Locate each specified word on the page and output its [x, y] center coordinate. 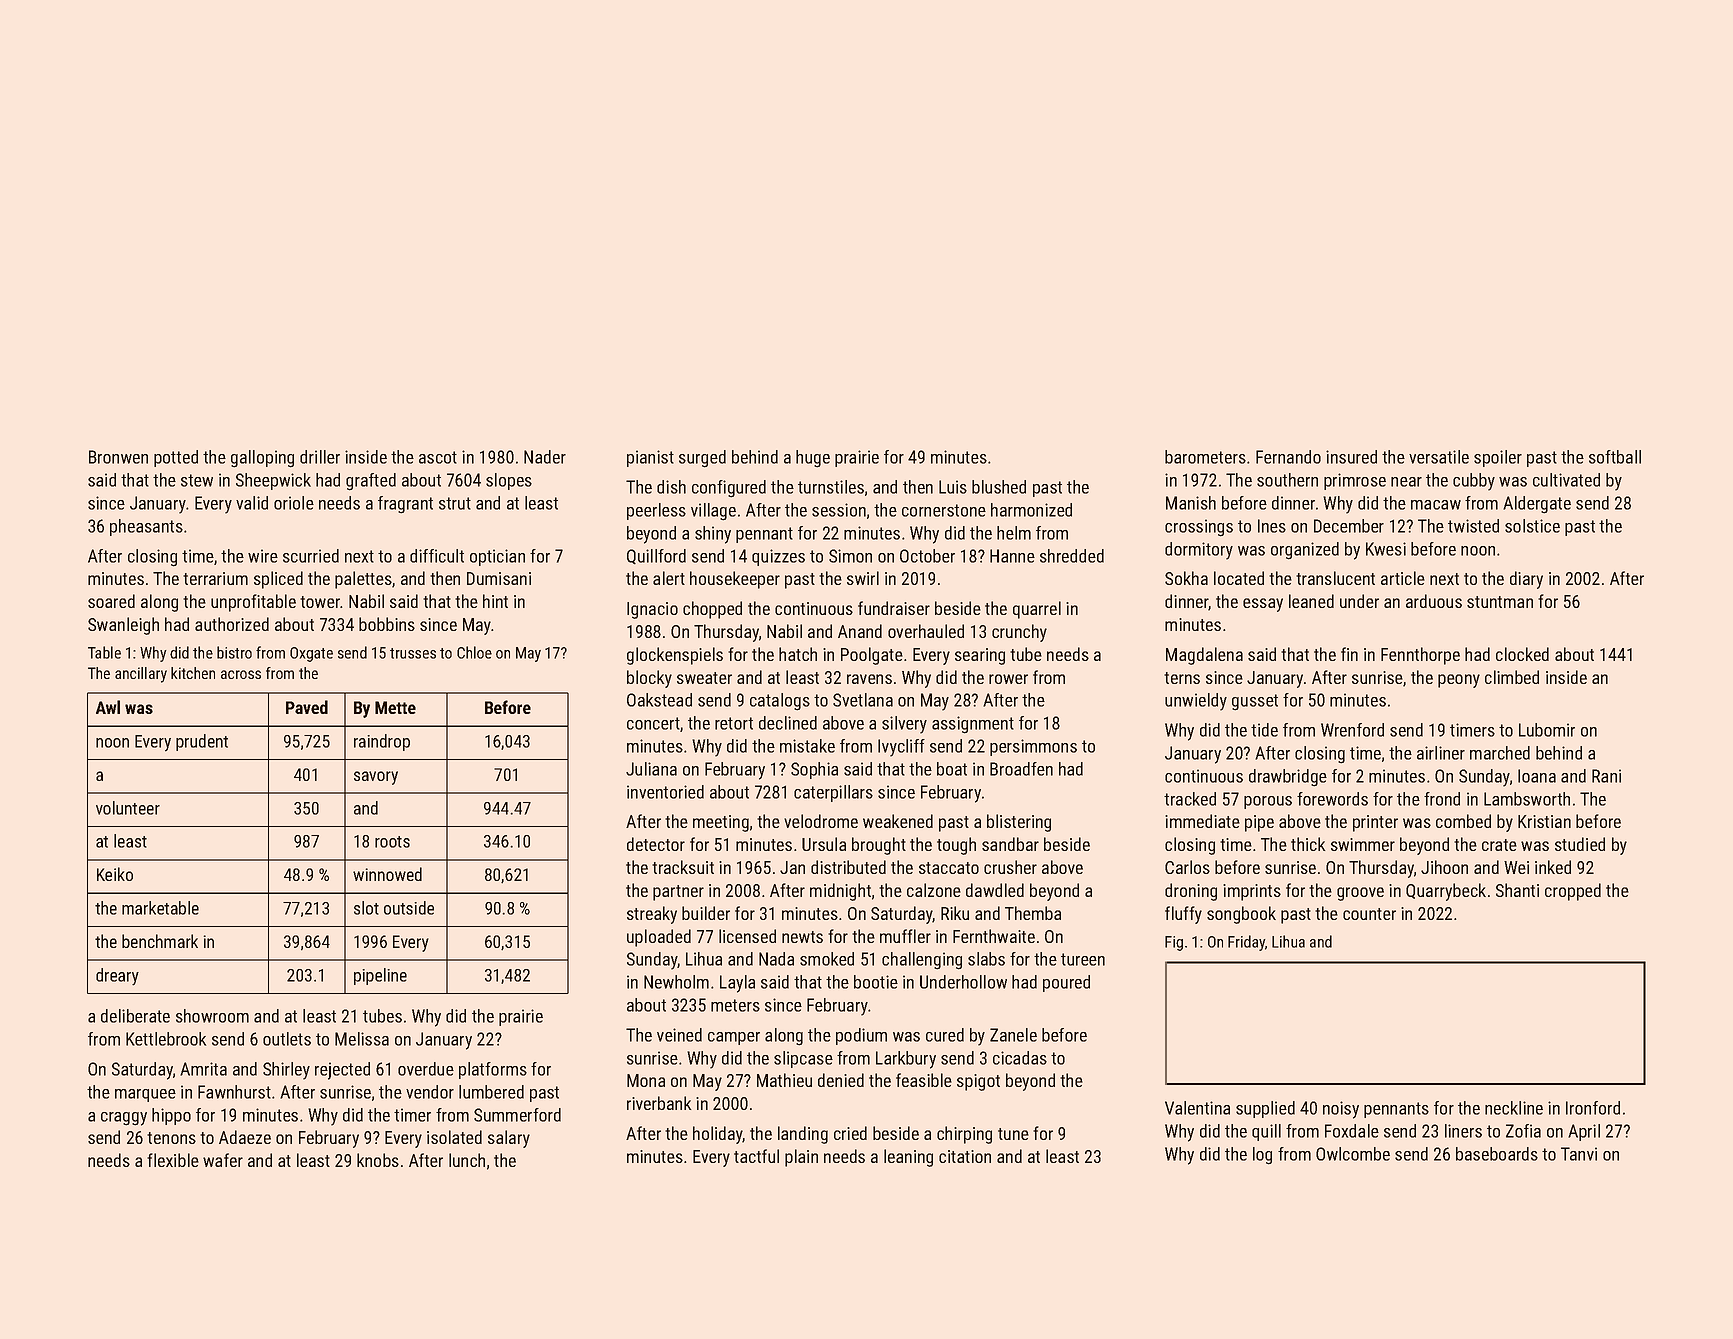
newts [802, 937]
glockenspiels [675, 656]
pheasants [146, 527]
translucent [1335, 578]
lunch [467, 1160]
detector [656, 844]
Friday [1246, 943]
